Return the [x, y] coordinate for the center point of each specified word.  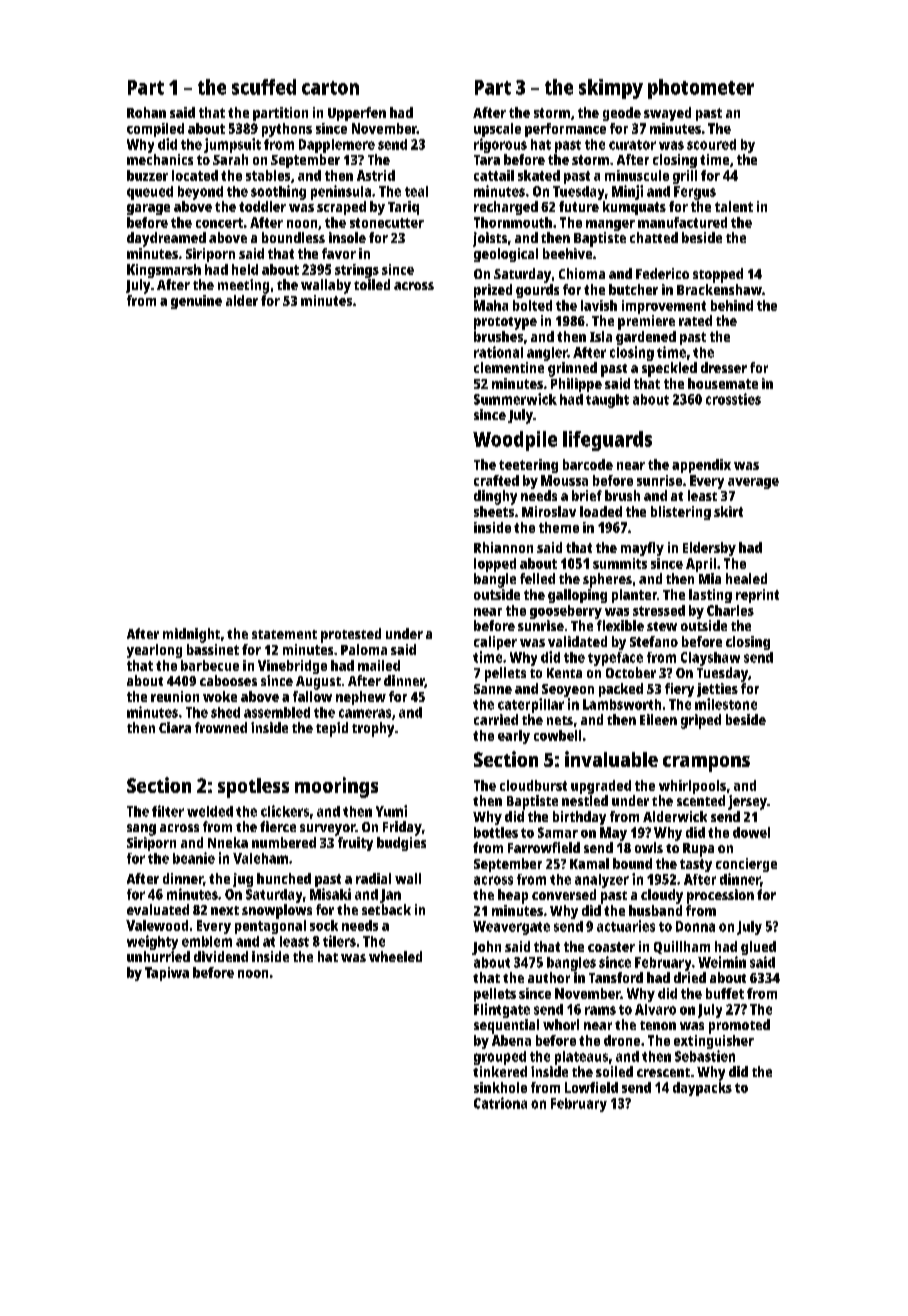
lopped [495, 565]
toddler [262, 206]
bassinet [213, 649]
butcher [633, 289]
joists [490, 239]
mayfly [642, 549]
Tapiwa [167, 974]
